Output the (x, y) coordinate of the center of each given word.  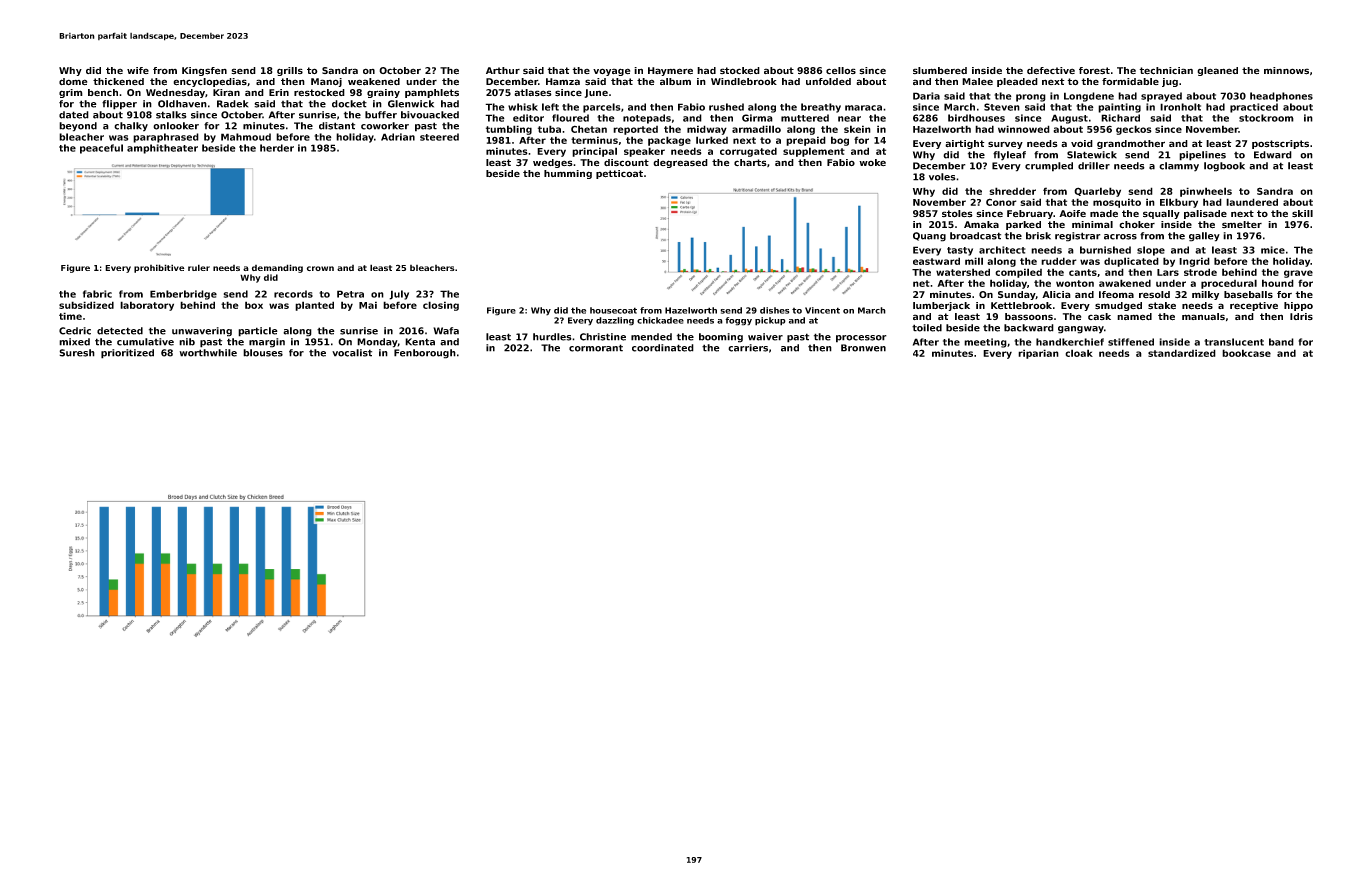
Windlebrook (744, 82)
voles (942, 177)
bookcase (1246, 353)
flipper (119, 105)
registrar (1078, 237)
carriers (748, 348)
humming (568, 174)
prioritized (127, 354)
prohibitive (159, 268)
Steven (1002, 107)
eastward (936, 261)
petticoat (619, 174)
